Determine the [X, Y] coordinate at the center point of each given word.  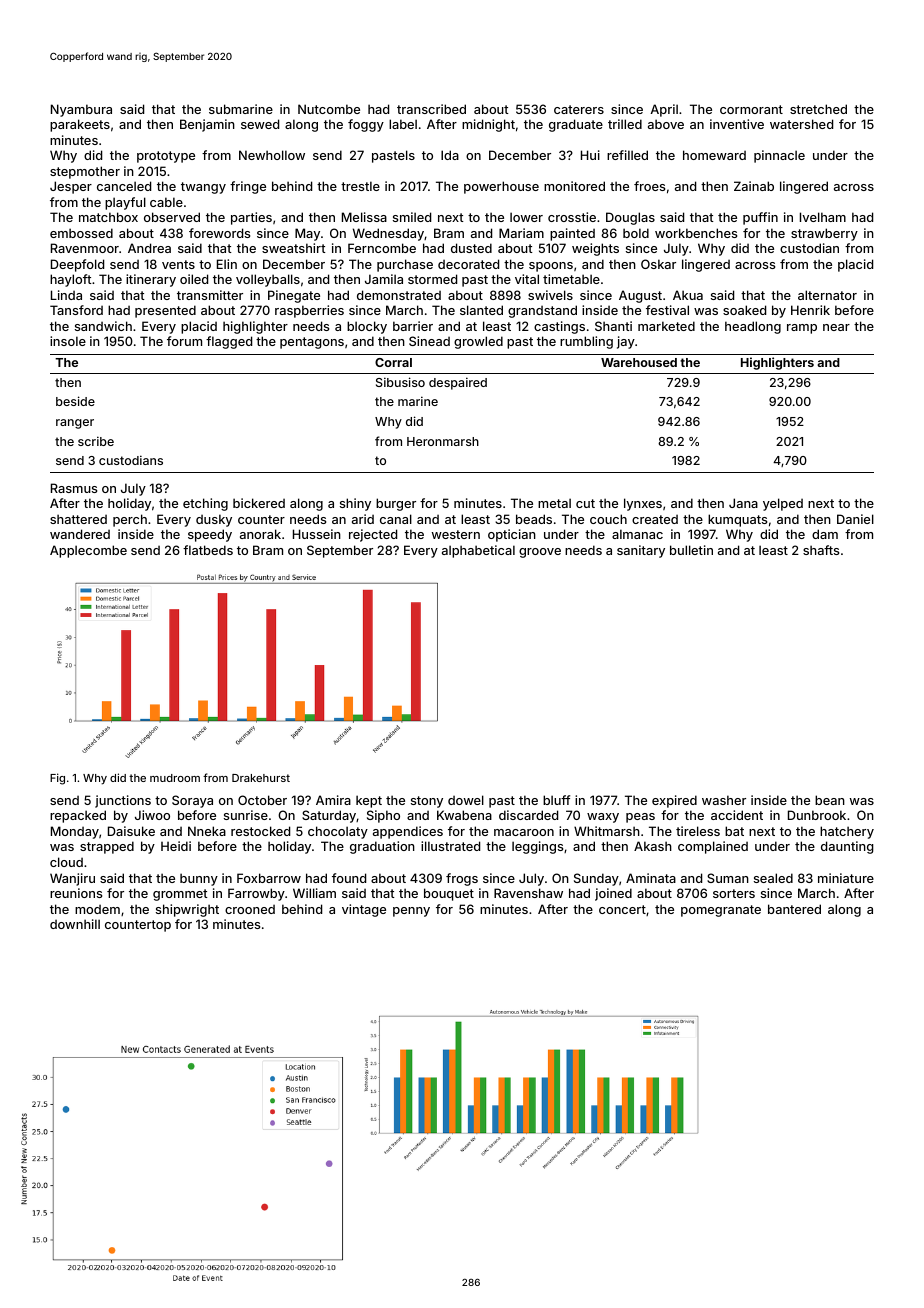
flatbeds [208, 550]
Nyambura [81, 110]
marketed [666, 326]
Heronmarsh [443, 441]
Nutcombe [329, 109]
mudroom [175, 778]
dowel [466, 800]
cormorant [751, 109]
